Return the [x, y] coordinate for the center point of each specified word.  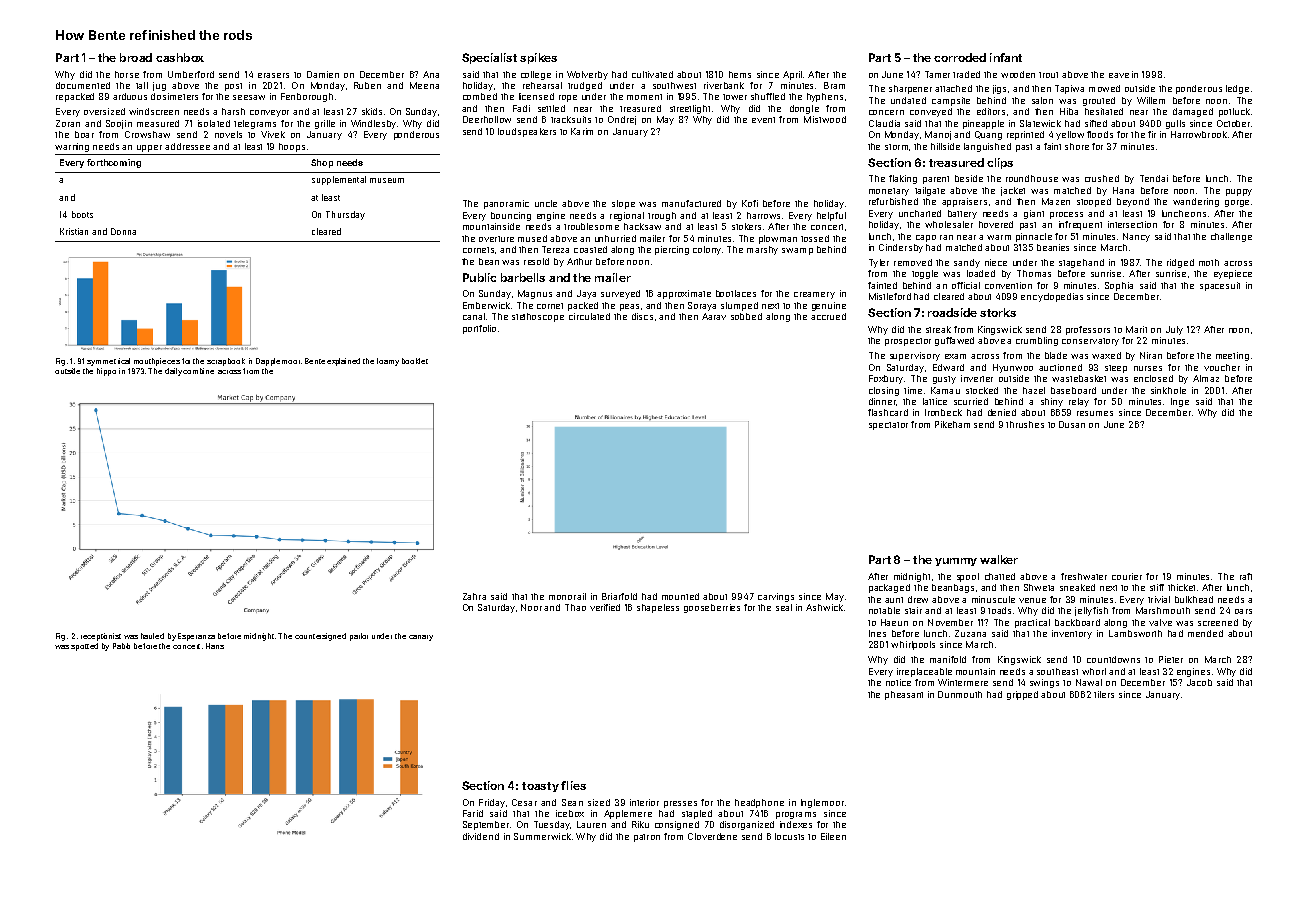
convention [1008, 285]
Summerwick [542, 836]
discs [642, 316]
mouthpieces [157, 362]
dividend [481, 836]
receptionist [101, 637]
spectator [888, 426]
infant [1006, 57]
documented [83, 85]
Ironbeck [943, 412]
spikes [538, 58]
